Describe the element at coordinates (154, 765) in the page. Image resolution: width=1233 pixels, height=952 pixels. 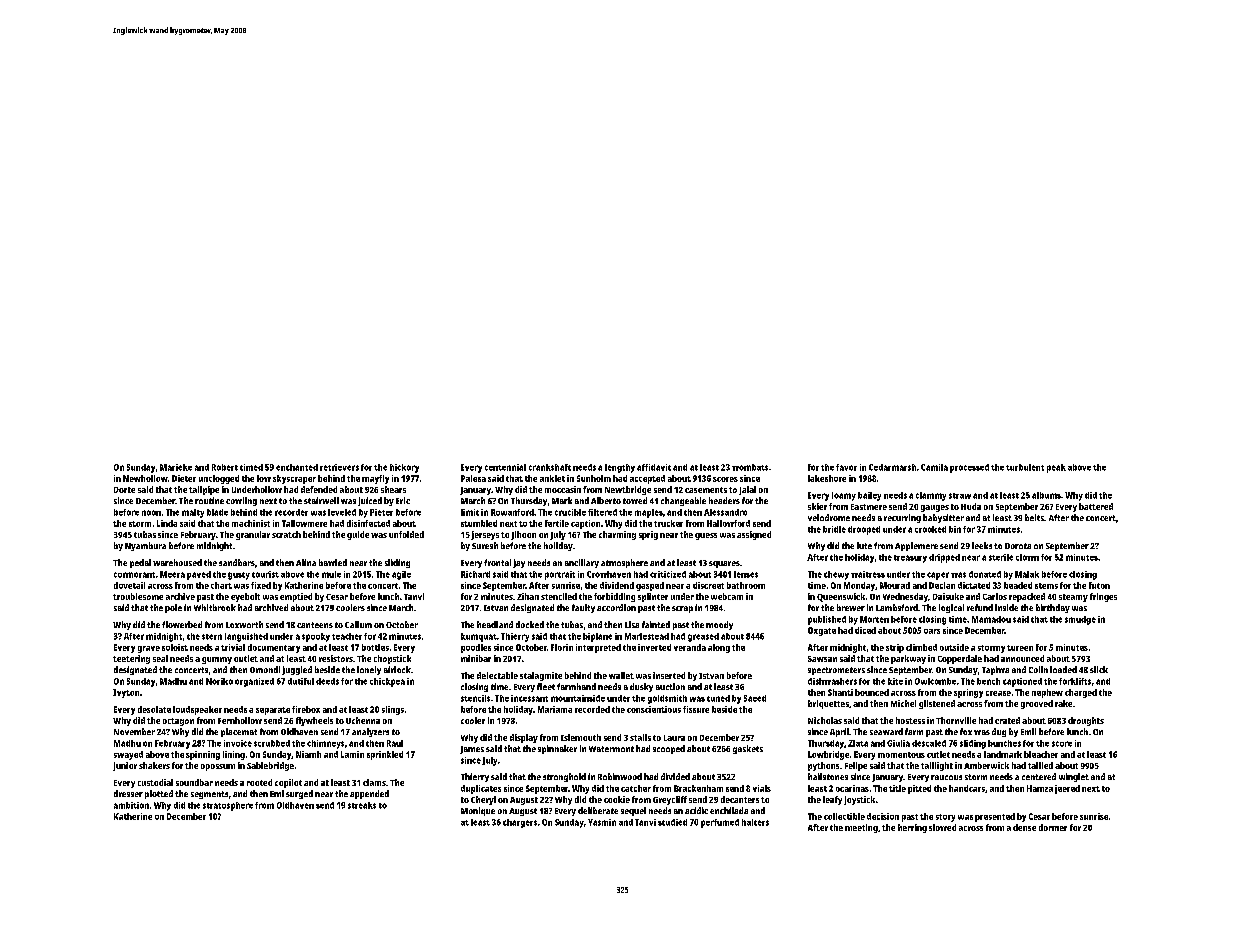
I see `shakers` at that location.
